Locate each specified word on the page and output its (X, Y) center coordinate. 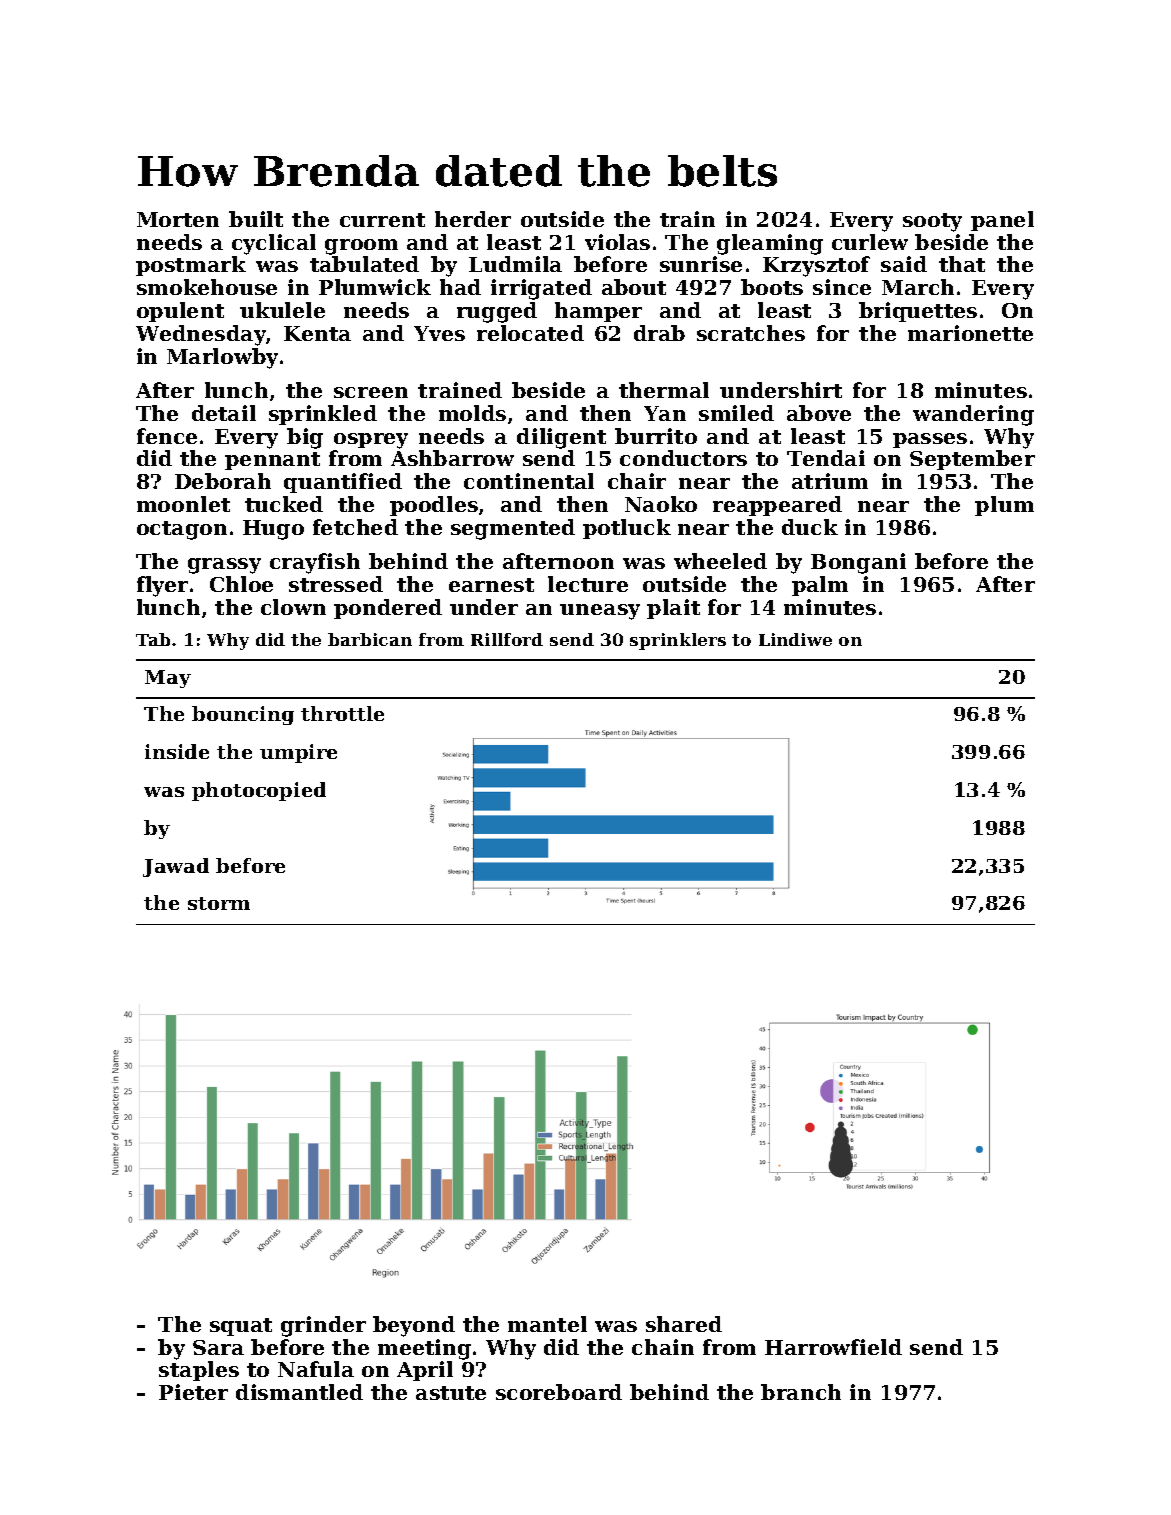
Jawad (176, 867)
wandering (973, 415)
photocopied (259, 791)
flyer (162, 586)
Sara (218, 1347)
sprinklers (678, 641)
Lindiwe (795, 639)
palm (820, 586)
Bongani (858, 563)
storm (219, 903)
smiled (736, 413)
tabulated (364, 264)
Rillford (507, 639)
